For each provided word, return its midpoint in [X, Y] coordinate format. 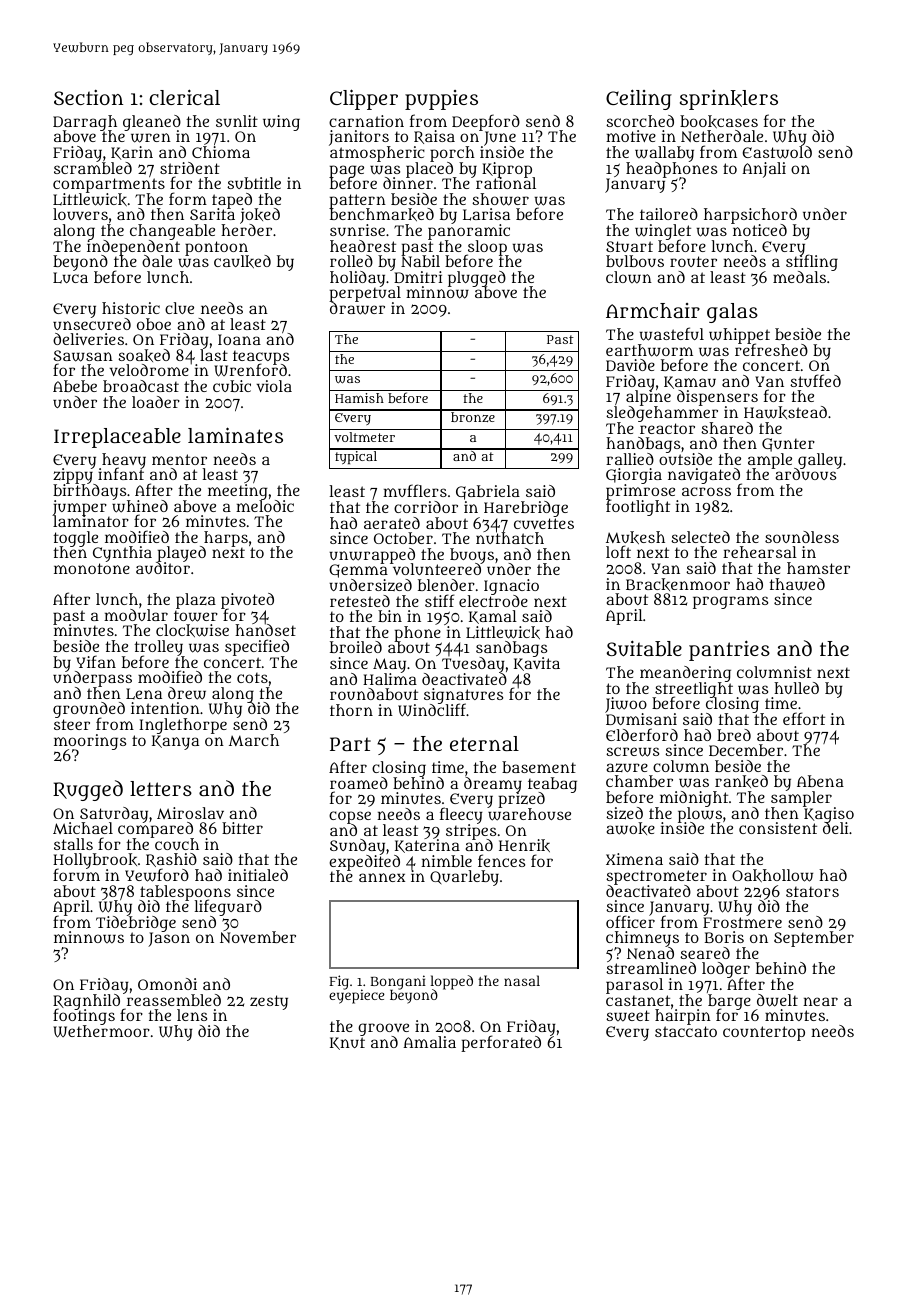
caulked [242, 261]
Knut [347, 1043]
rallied [630, 459]
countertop [764, 1033]
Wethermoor [101, 1032]
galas [732, 313]
